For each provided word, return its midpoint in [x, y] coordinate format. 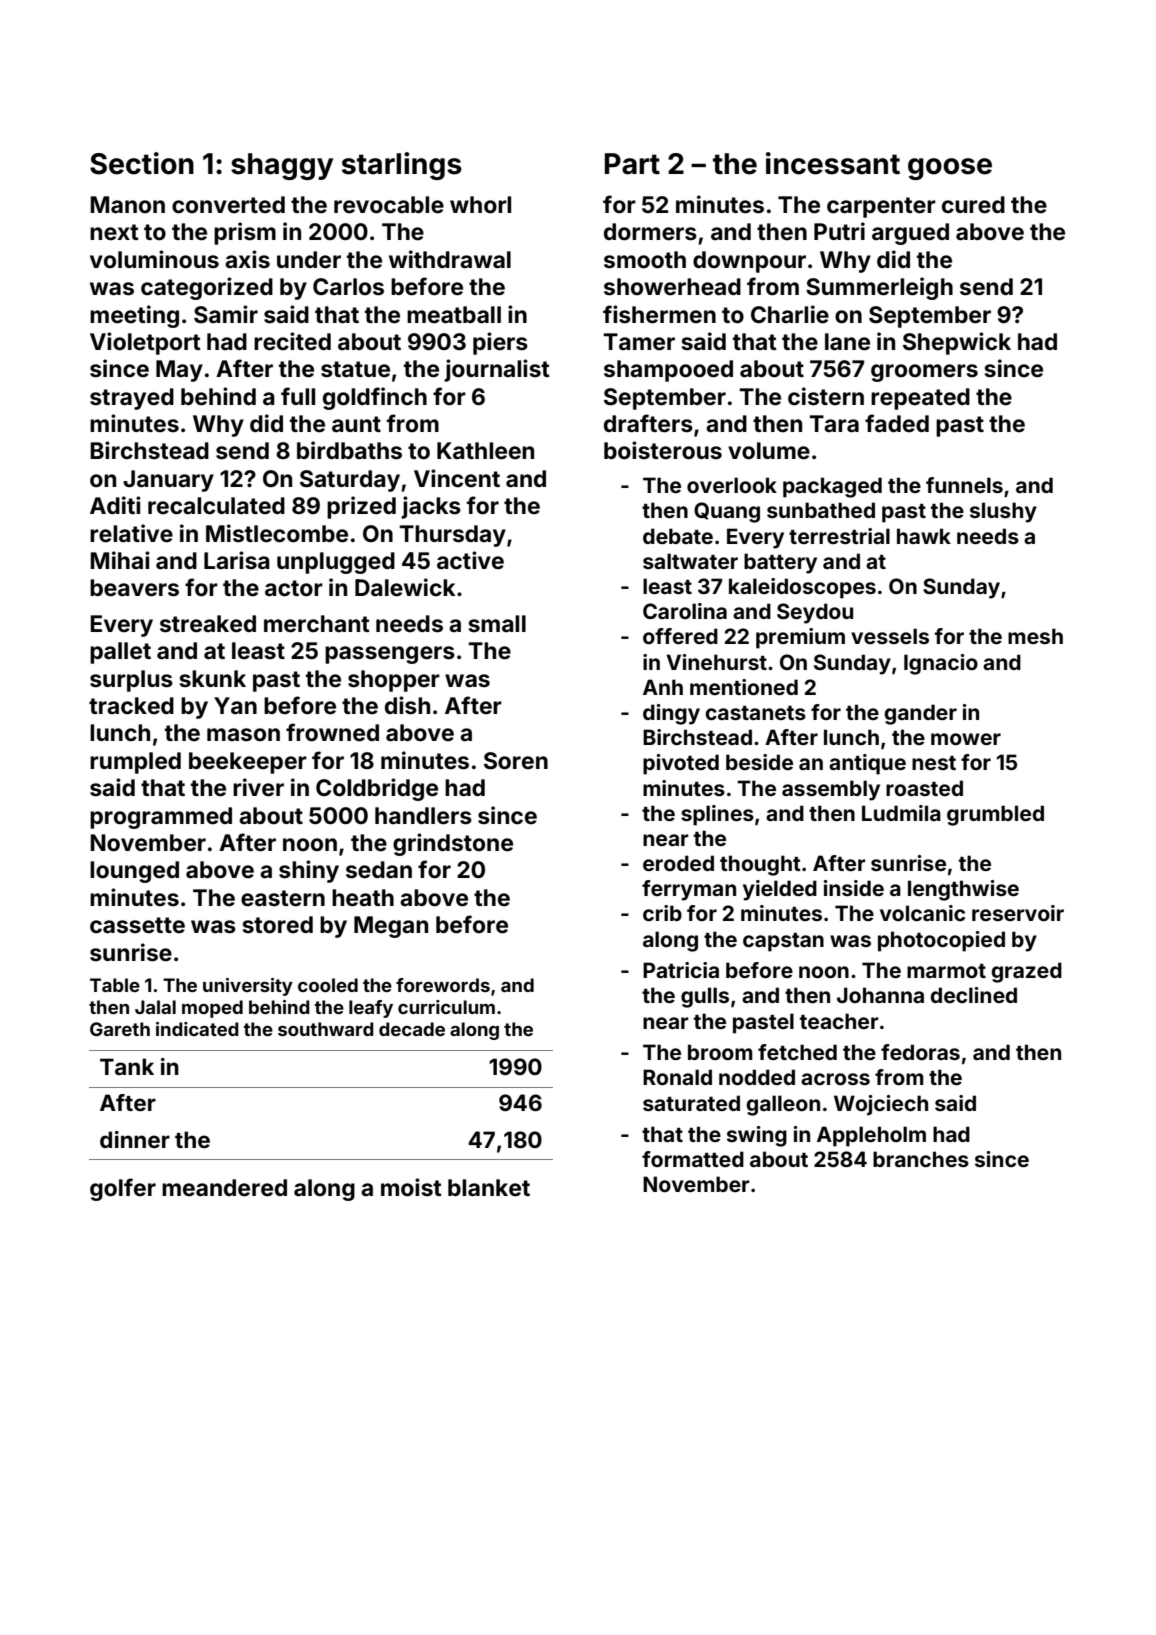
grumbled [995, 815]
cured [973, 205]
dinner [135, 1139]
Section [142, 163]
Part [632, 164]
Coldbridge [377, 789]
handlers [423, 816]
